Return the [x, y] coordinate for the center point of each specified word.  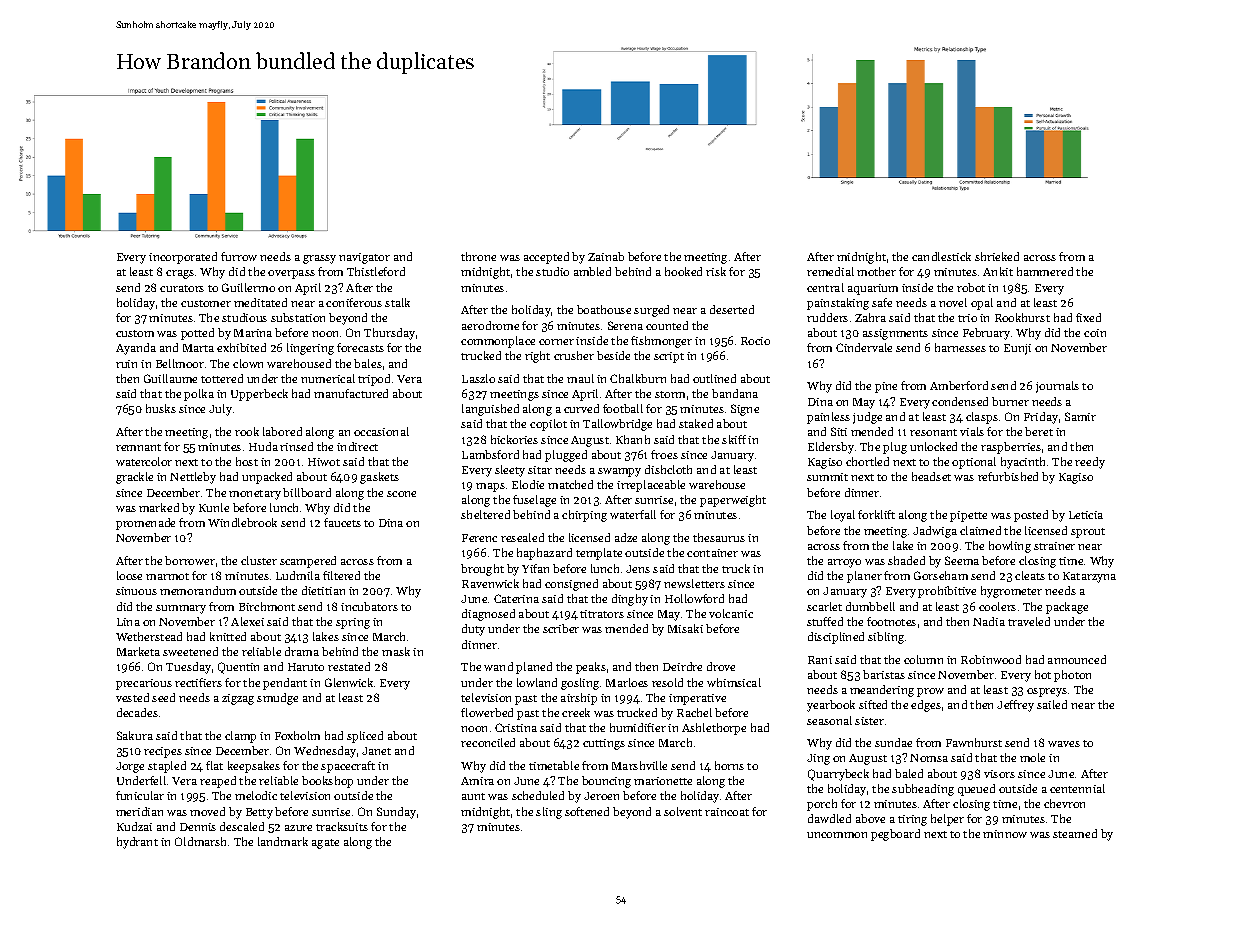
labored [282, 431]
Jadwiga [935, 532]
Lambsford [490, 454]
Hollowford [694, 598]
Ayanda [136, 349]
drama [302, 651]
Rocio [755, 341]
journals [1057, 387]
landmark [283, 841]
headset [931, 476]
